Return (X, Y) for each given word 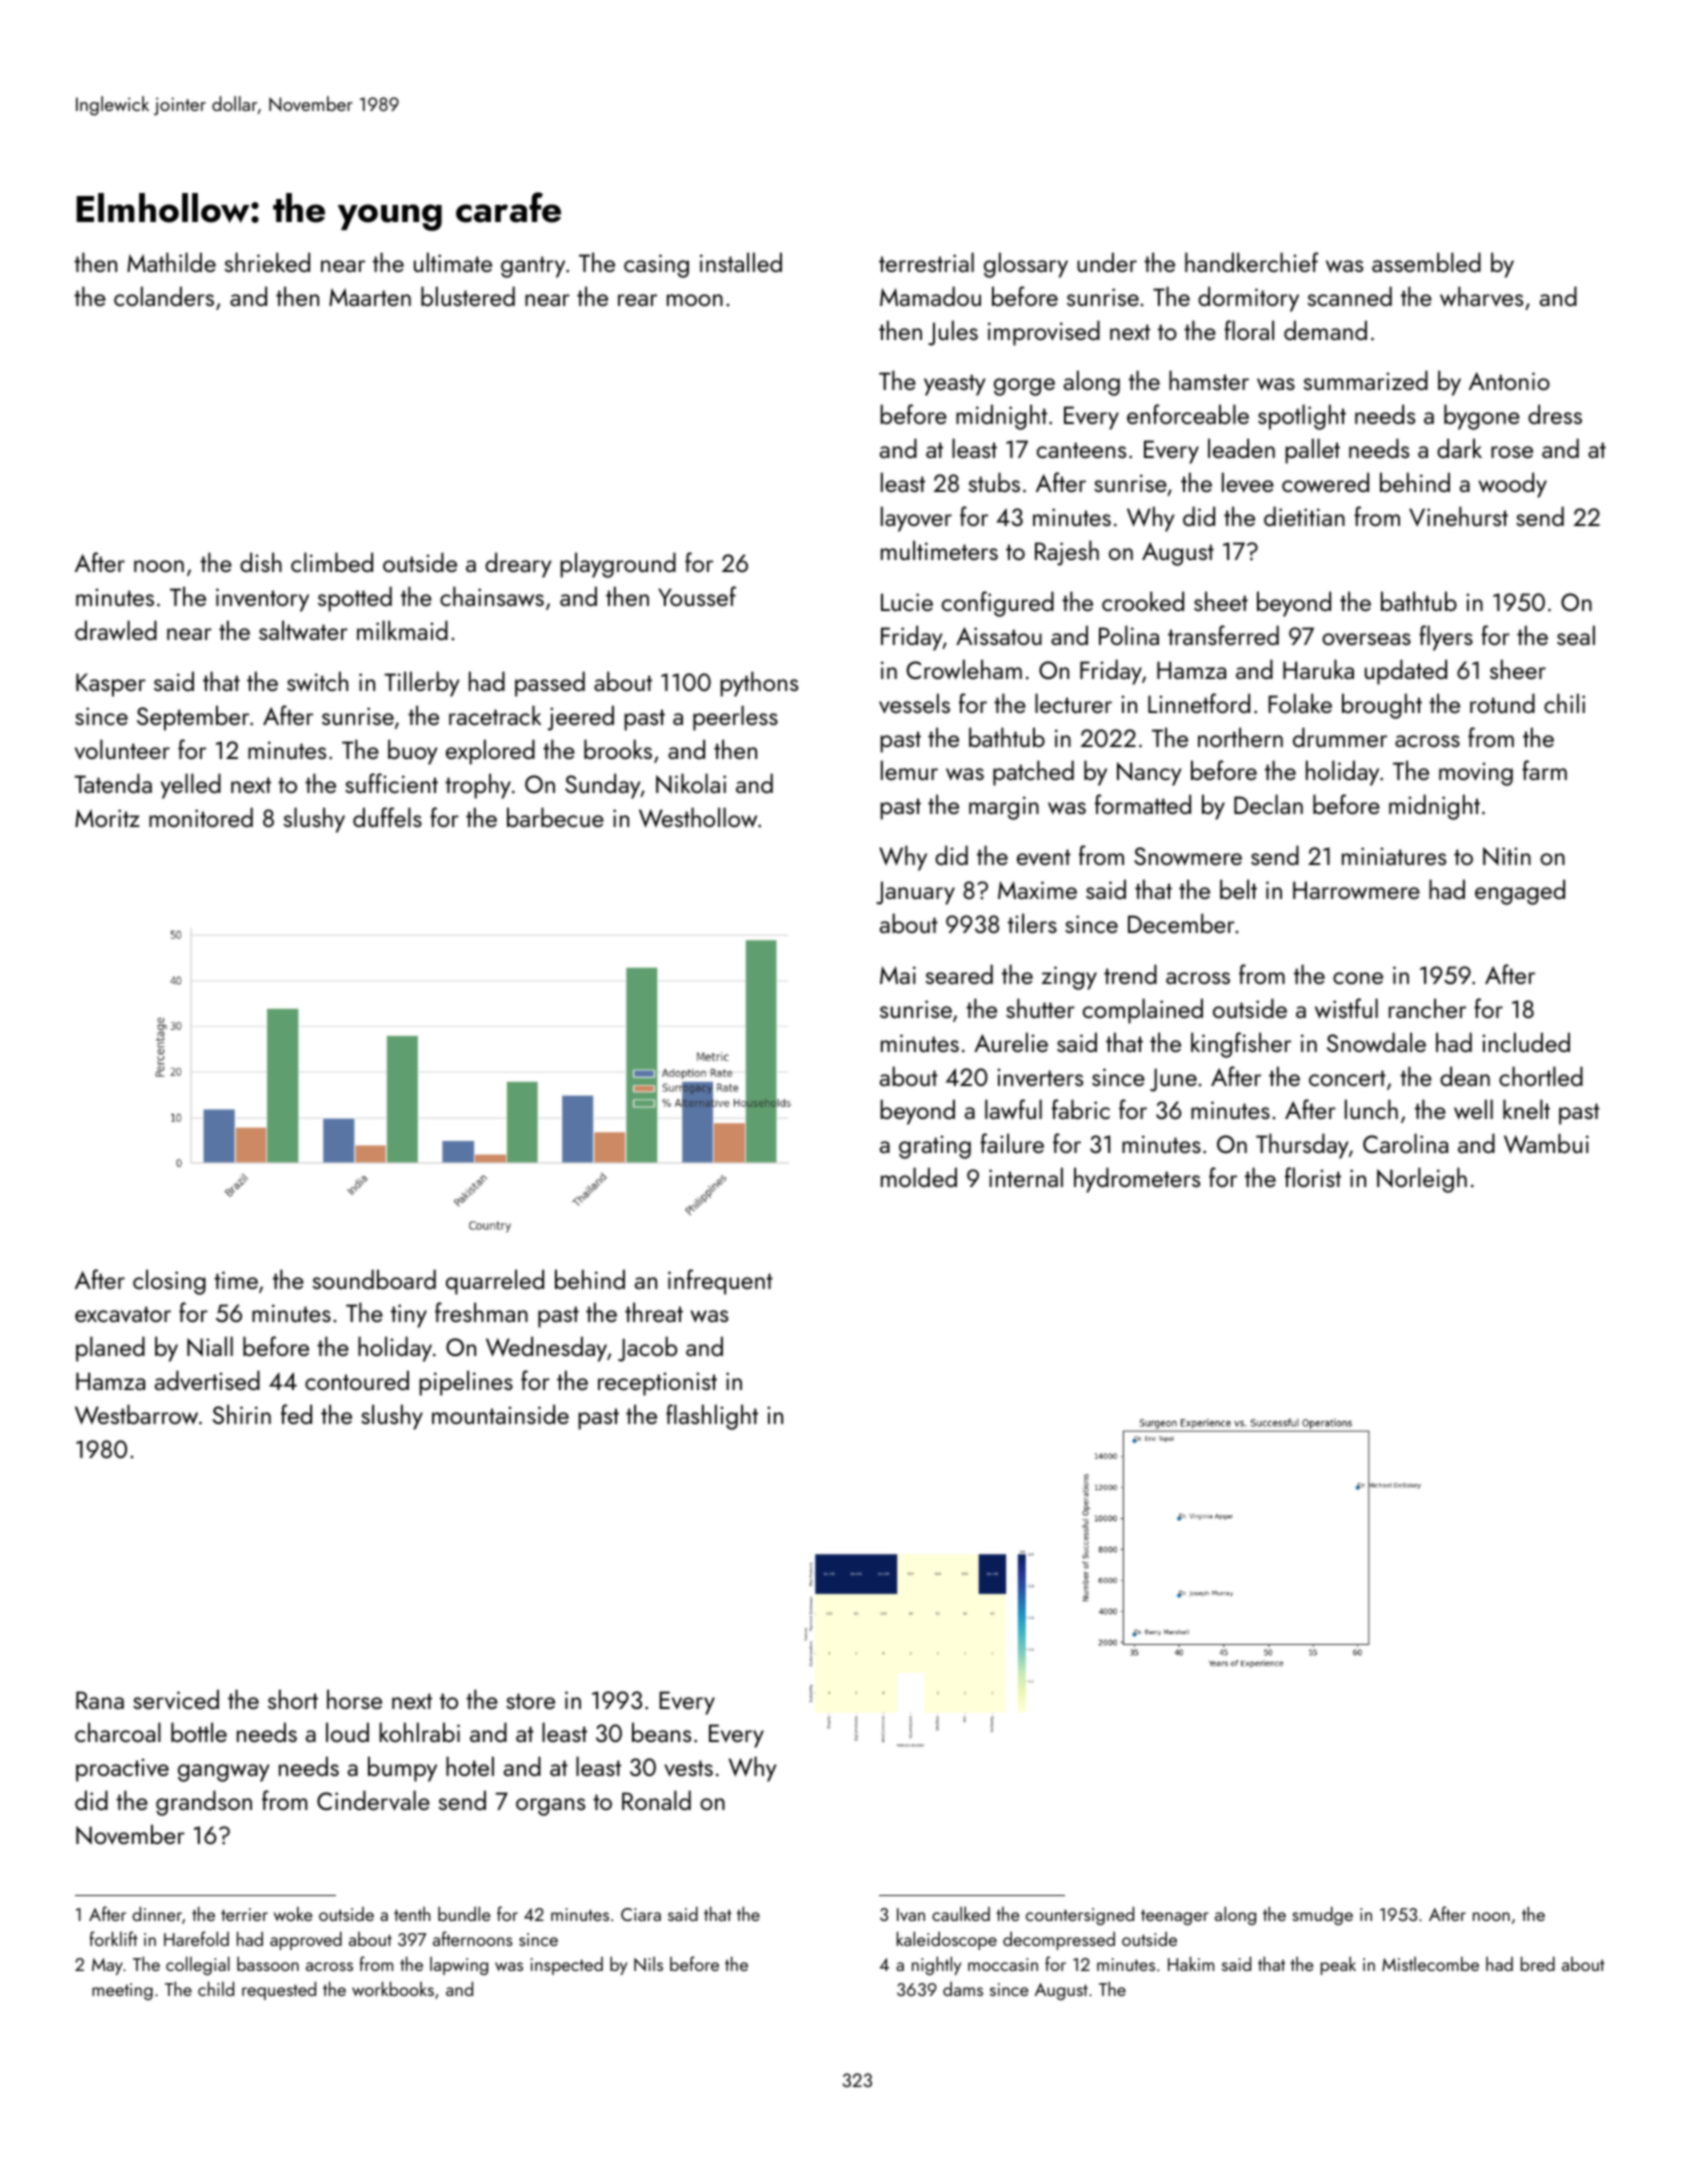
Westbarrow (136, 1414)
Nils (648, 1963)
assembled (1426, 262)
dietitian (1304, 516)
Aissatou (999, 636)
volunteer (122, 749)
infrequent (720, 1282)
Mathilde (171, 262)
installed (741, 262)
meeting (122, 1991)
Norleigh (1422, 1180)
